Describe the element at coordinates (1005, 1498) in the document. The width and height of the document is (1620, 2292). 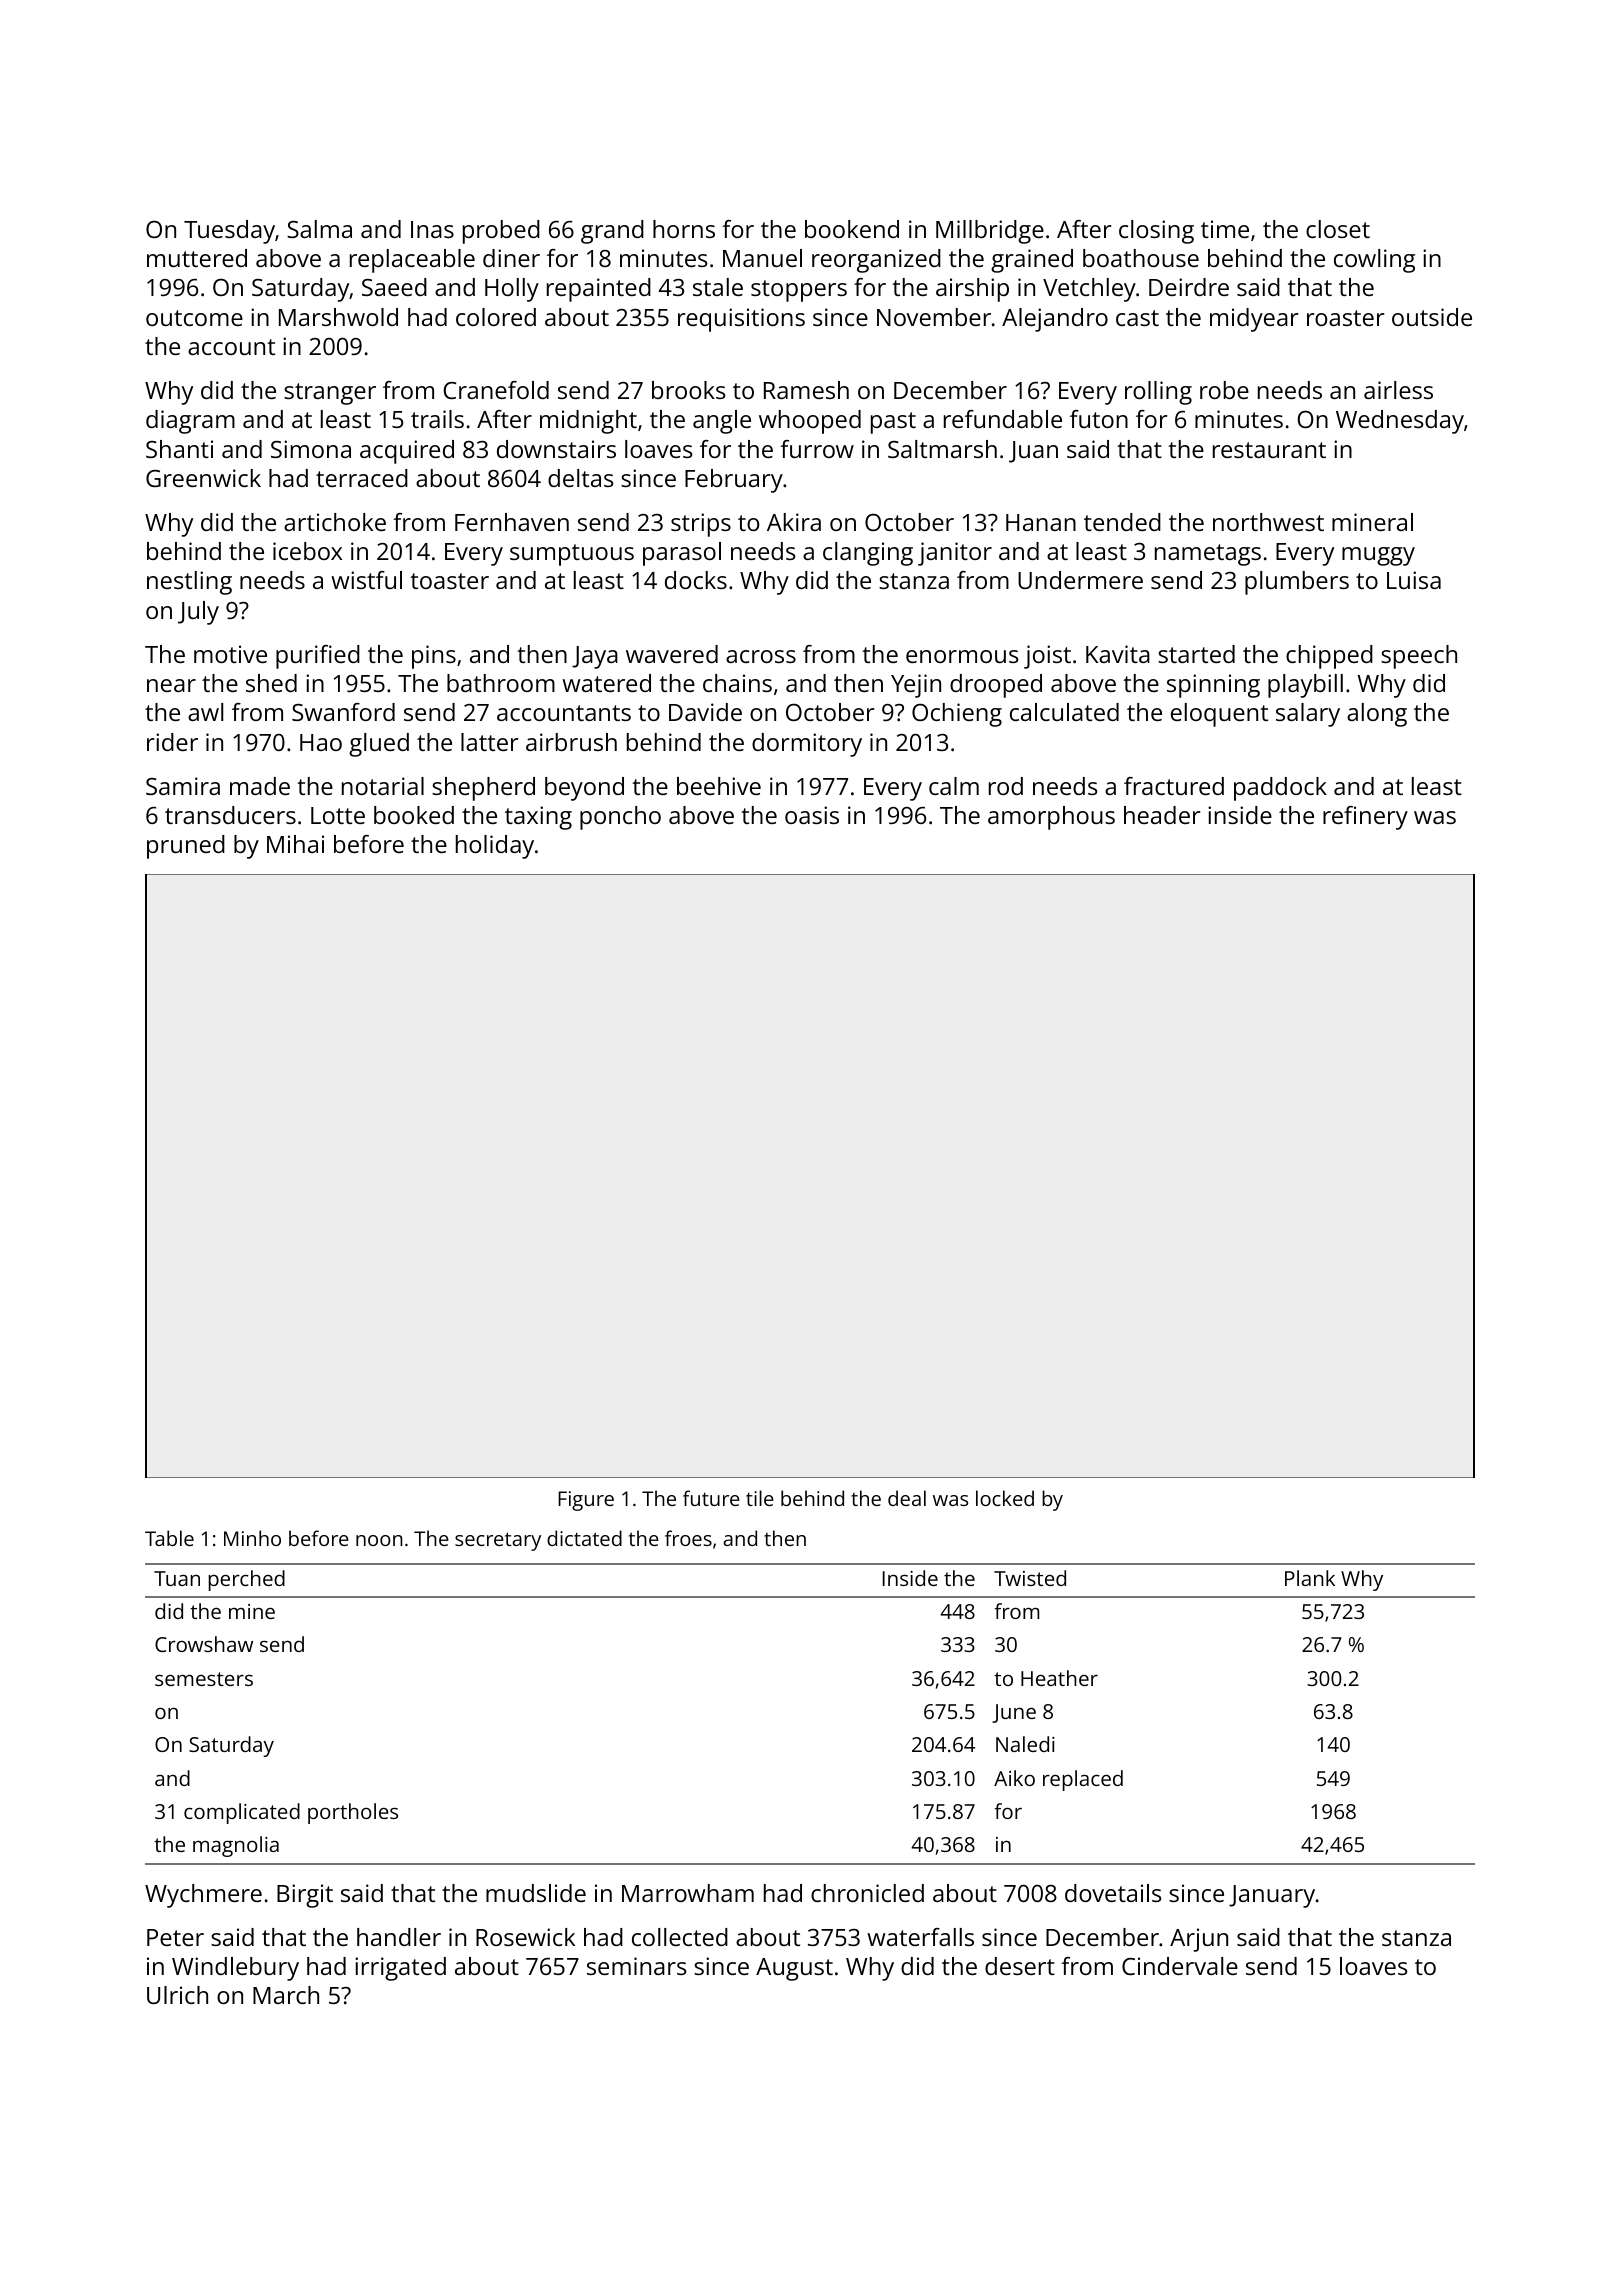
I see `locked` at that location.
